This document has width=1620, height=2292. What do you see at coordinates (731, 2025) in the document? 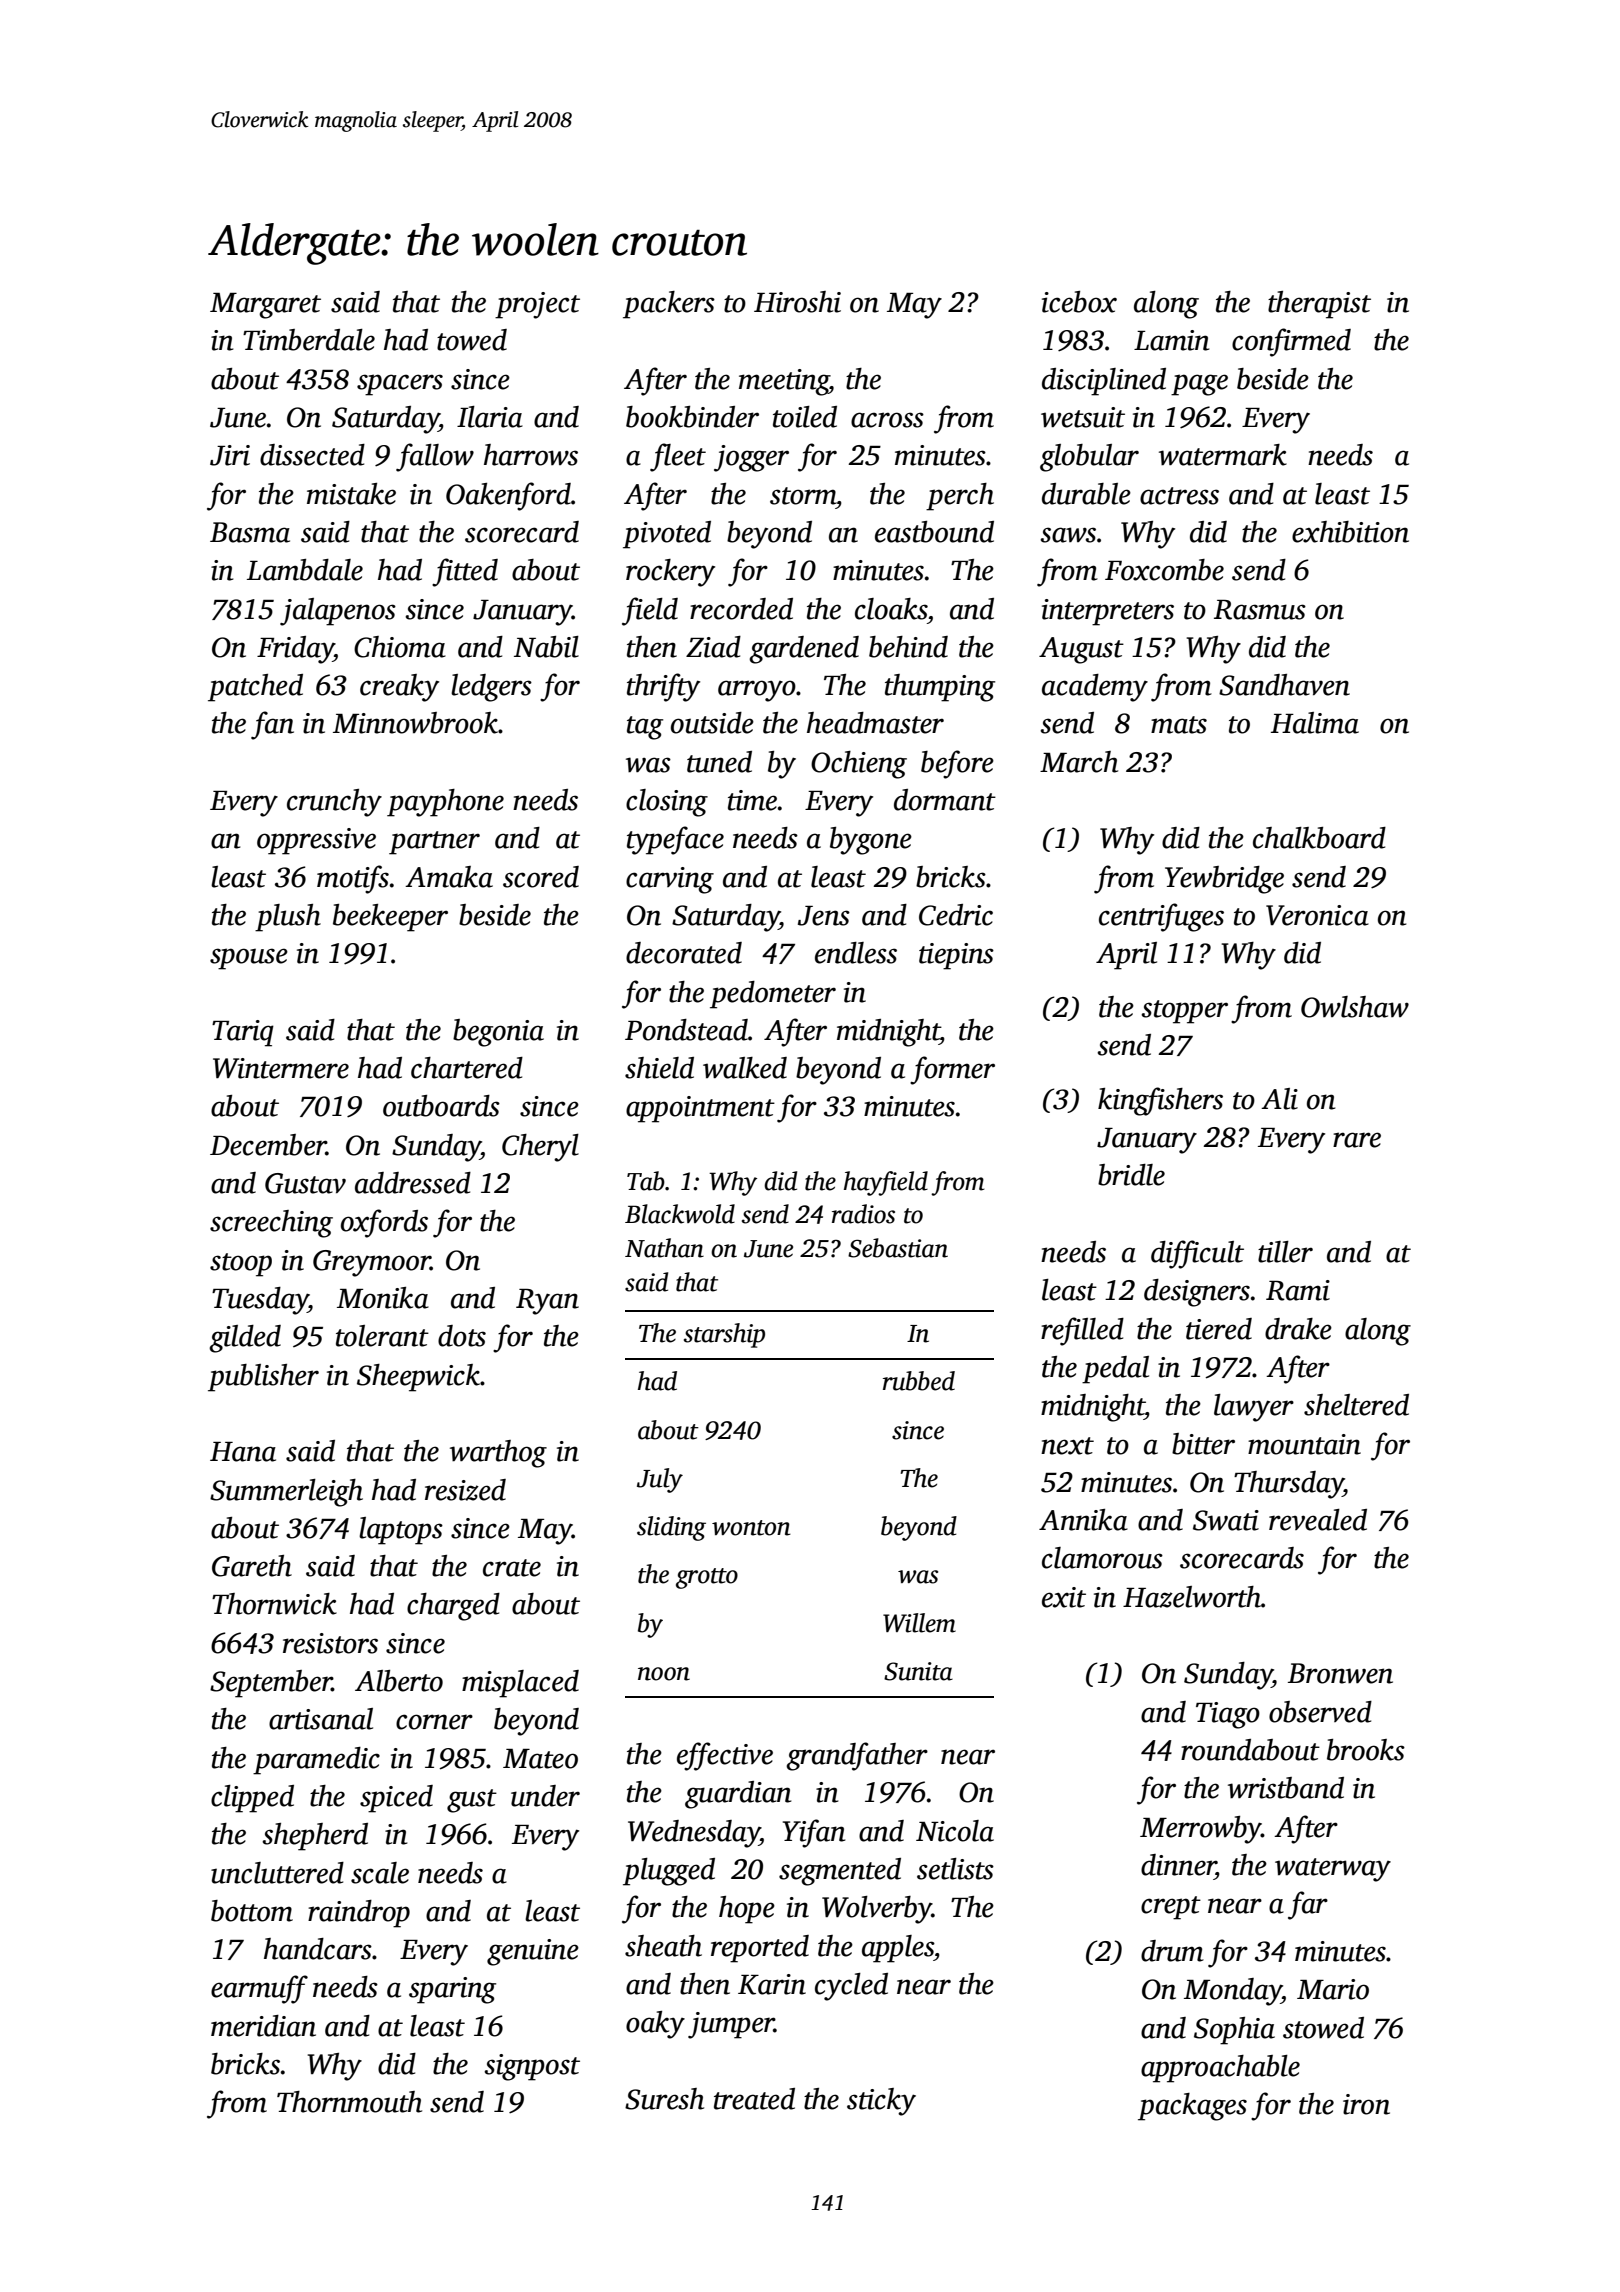
I see `jumper` at bounding box center [731, 2025].
